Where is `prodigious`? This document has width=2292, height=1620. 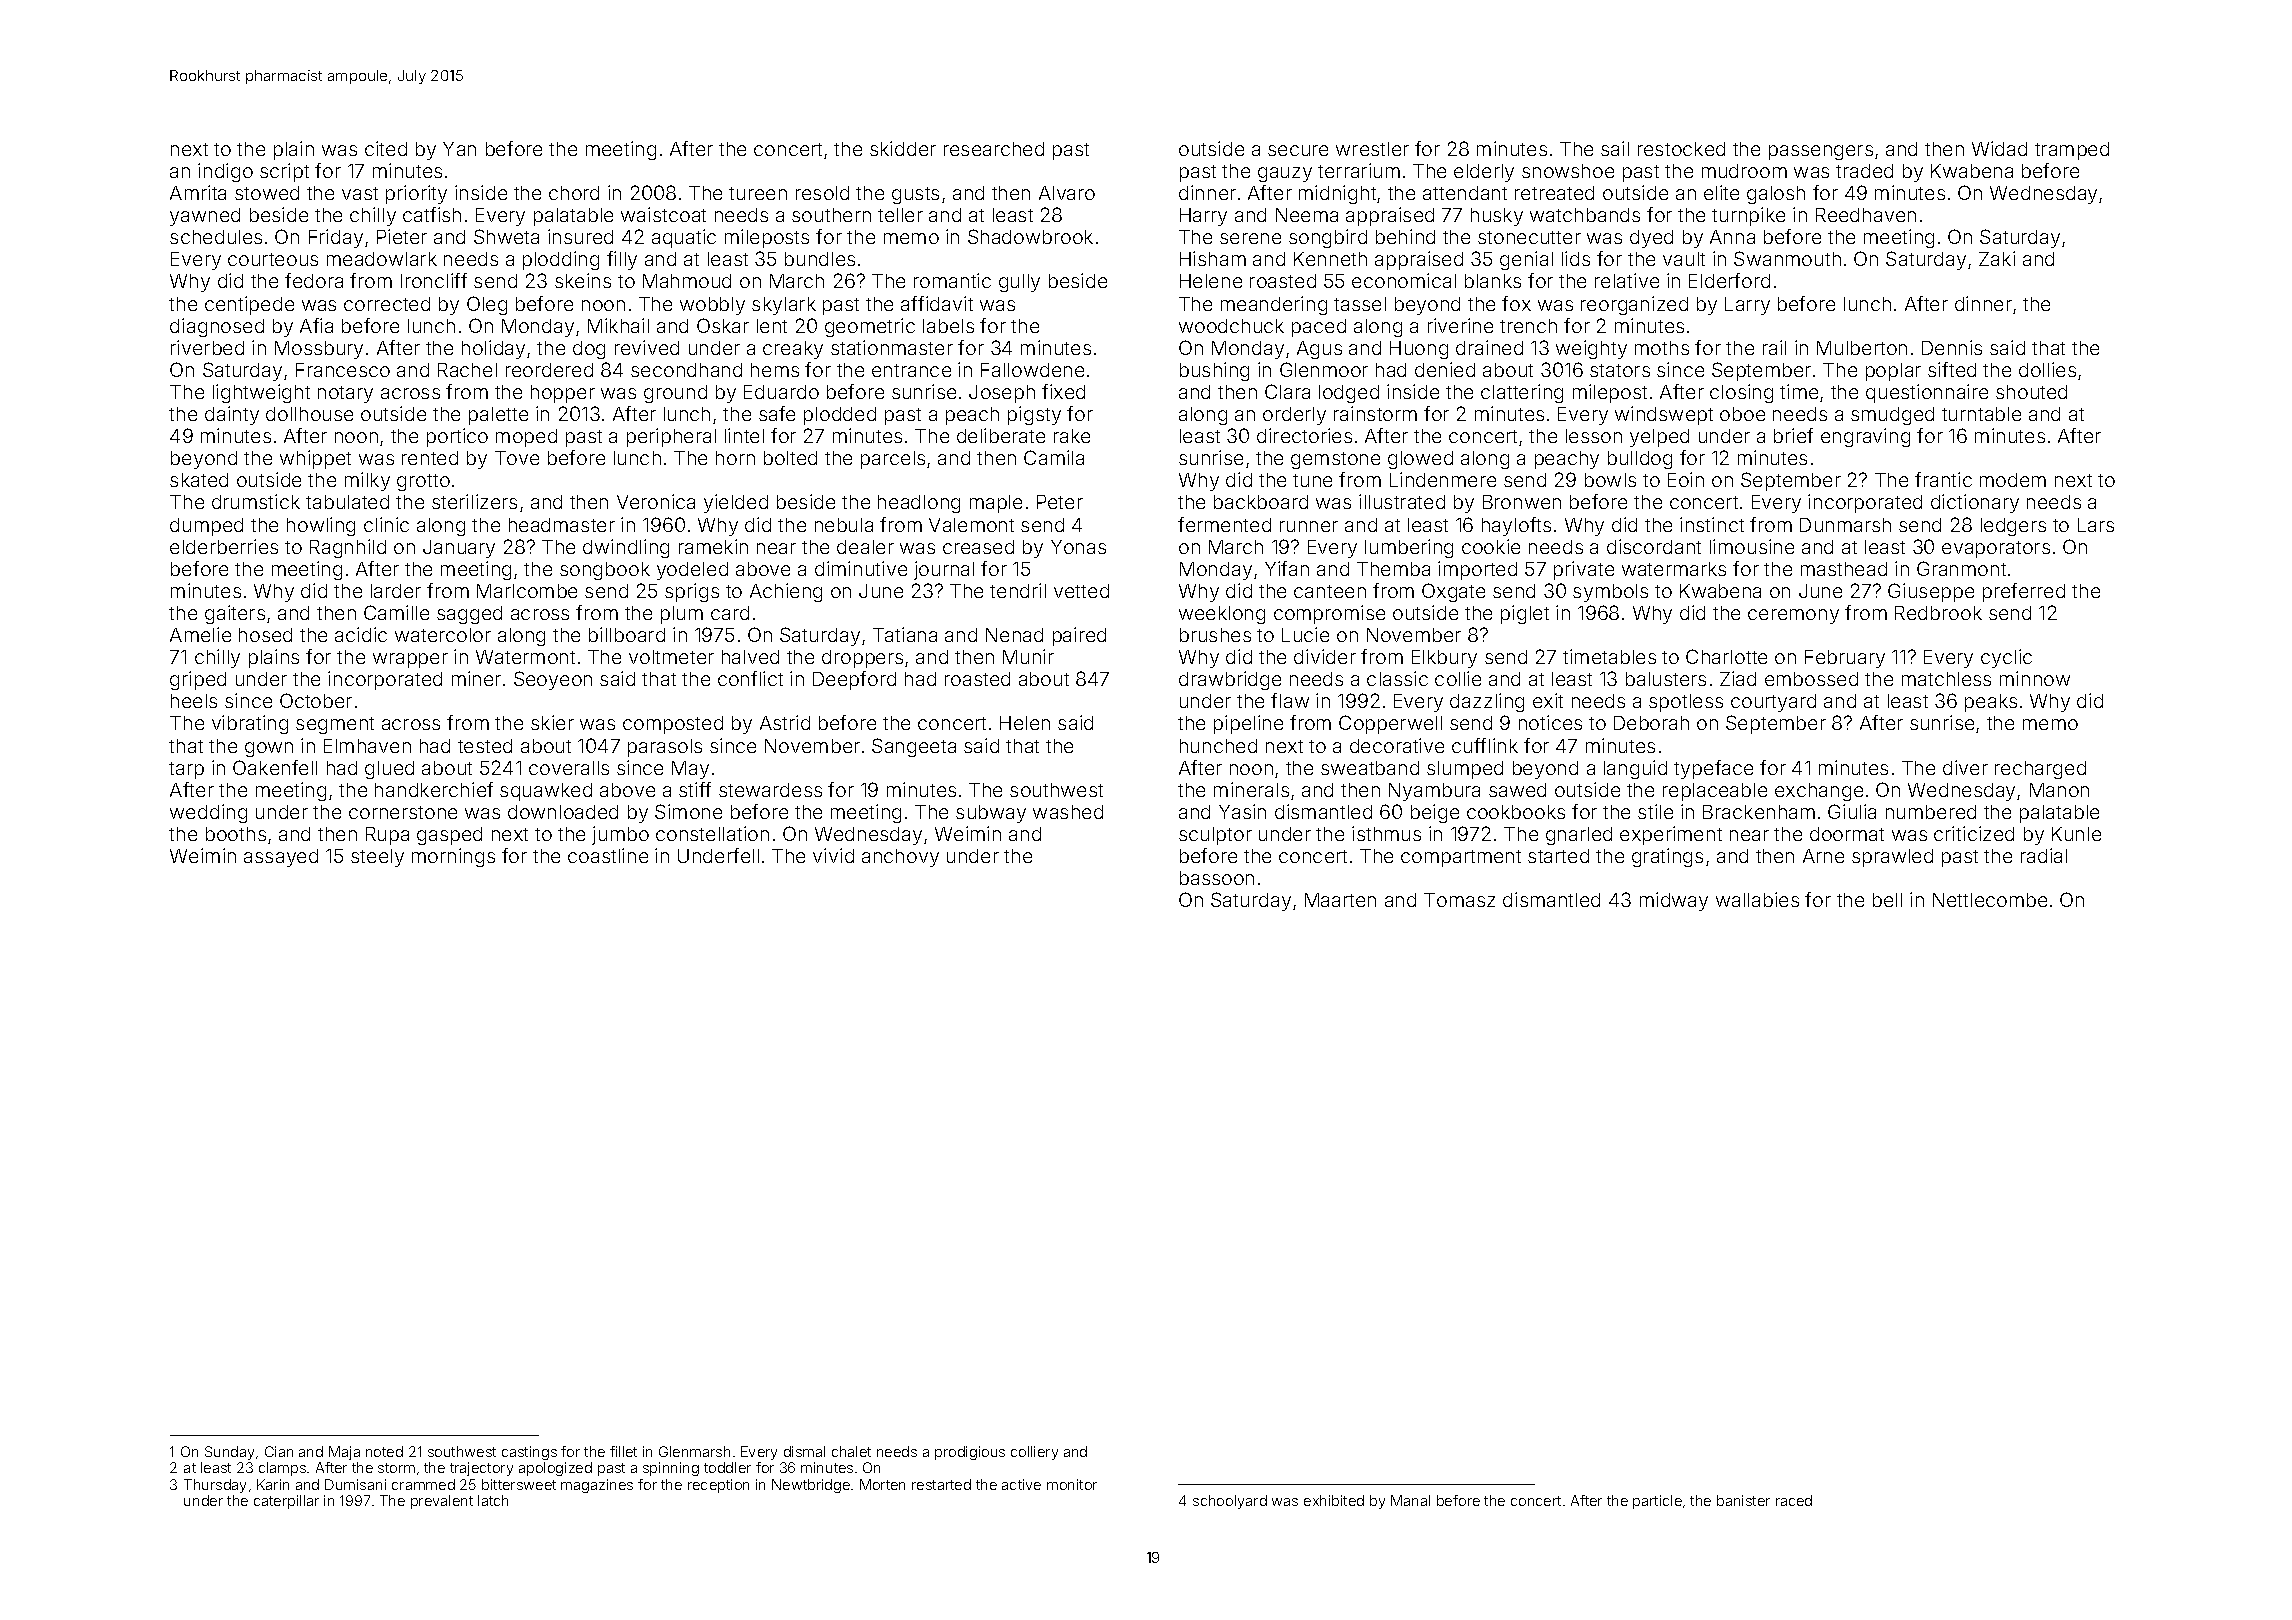
prodigious is located at coordinates (970, 1453).
